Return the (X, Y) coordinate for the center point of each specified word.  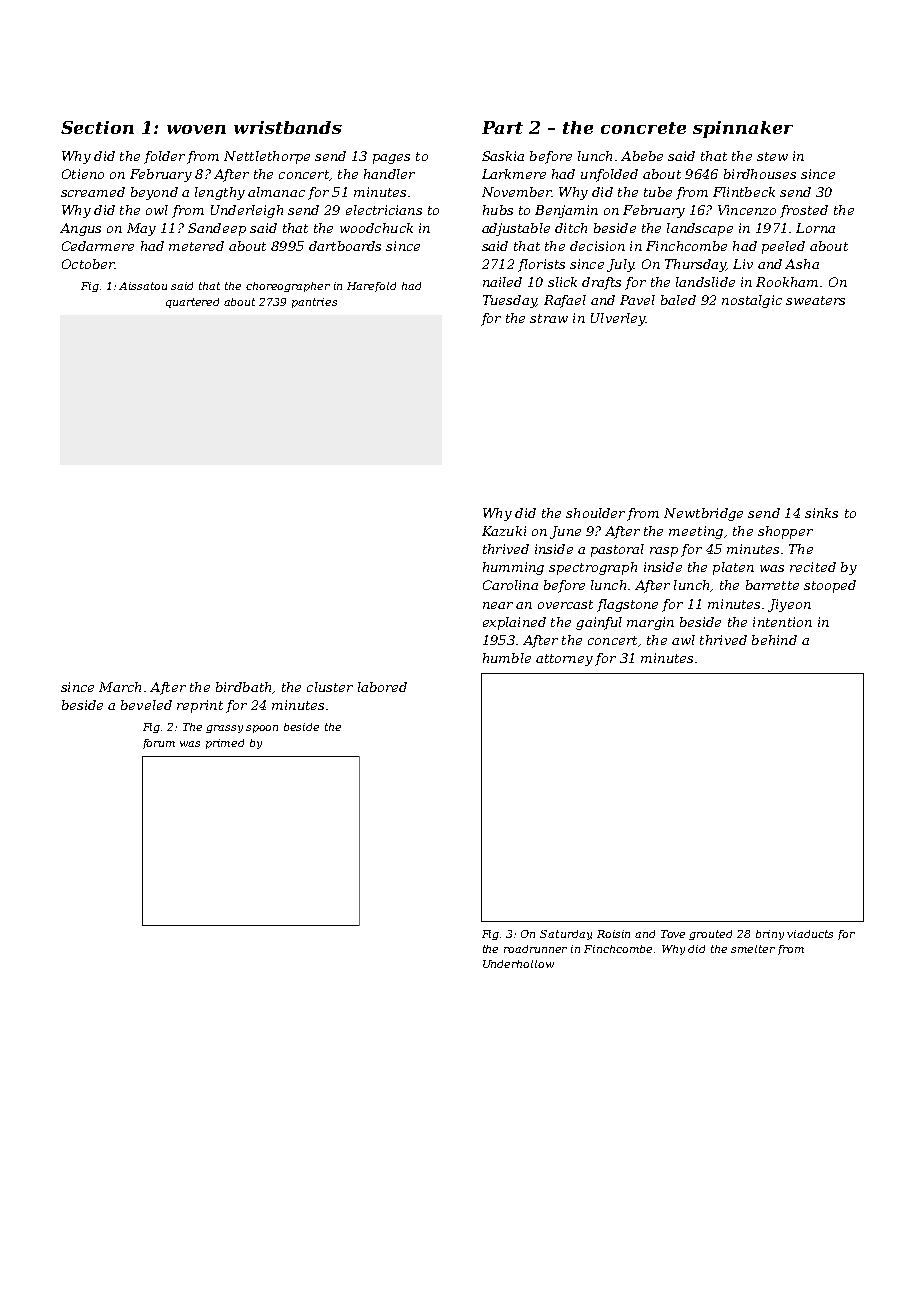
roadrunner (535, 949)
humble (507, 658)
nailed (502, 282)
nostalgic (752, 301)
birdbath (243, 687)
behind (774, 640)
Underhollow (518, 964)
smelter (753, 949)
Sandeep (217, 229)
